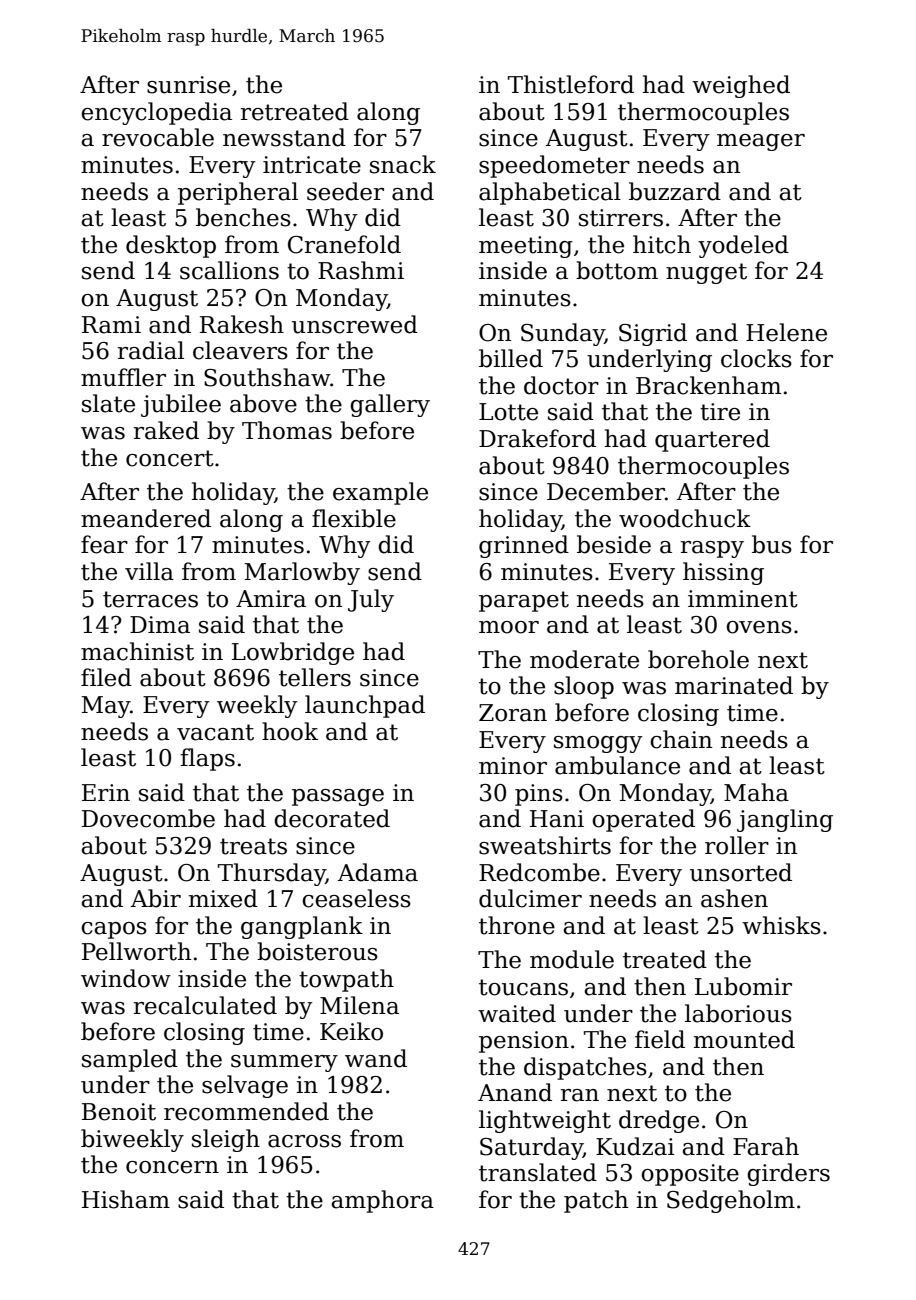 This image has width=916, height=1300. Describe the element at coordinates (513, 766) in the image. I see `minor` at that location.
